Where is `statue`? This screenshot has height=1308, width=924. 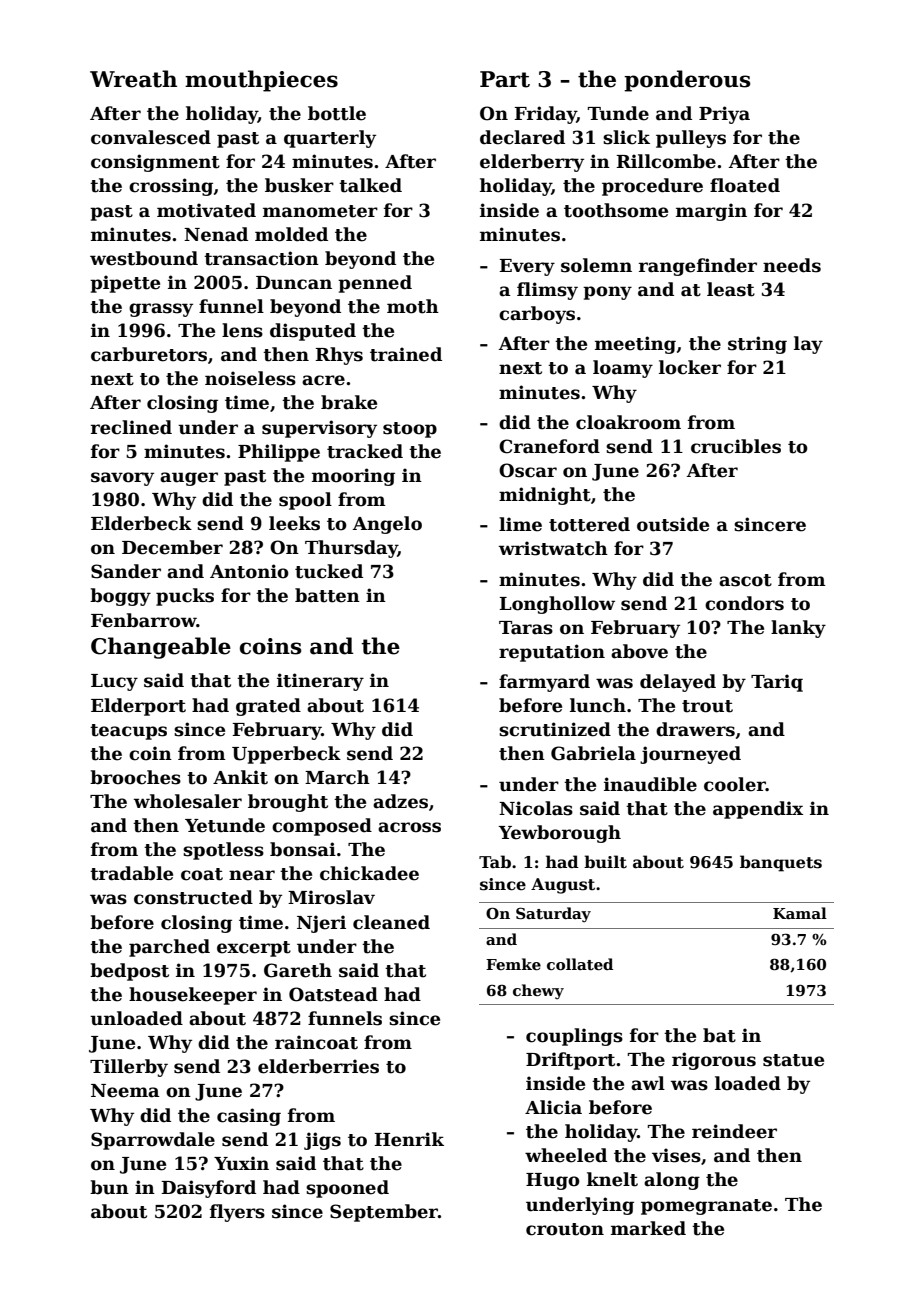 statue is located at coordinates (793, 1060).
